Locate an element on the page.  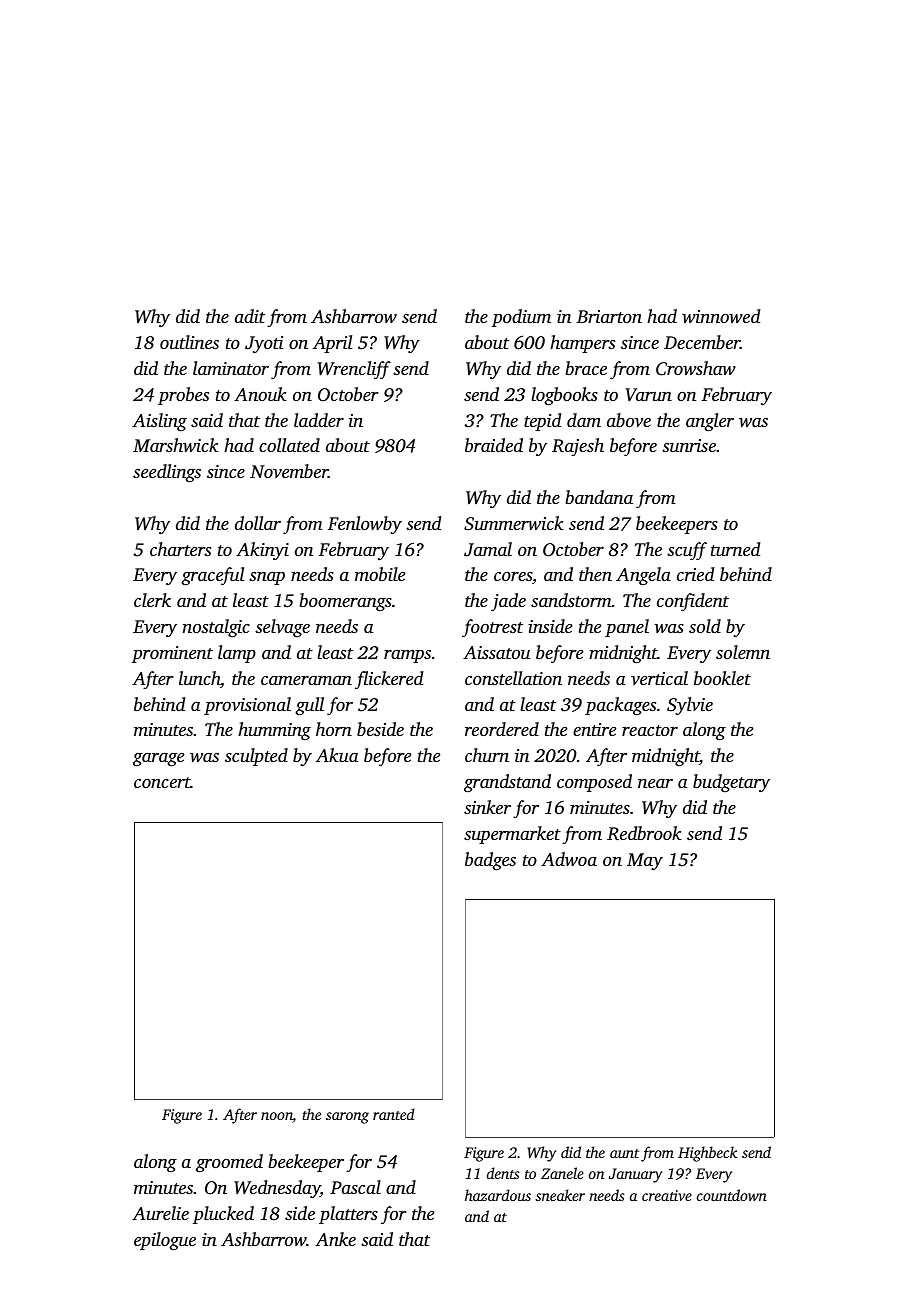
solemn is located at coordinates (743, 652).
